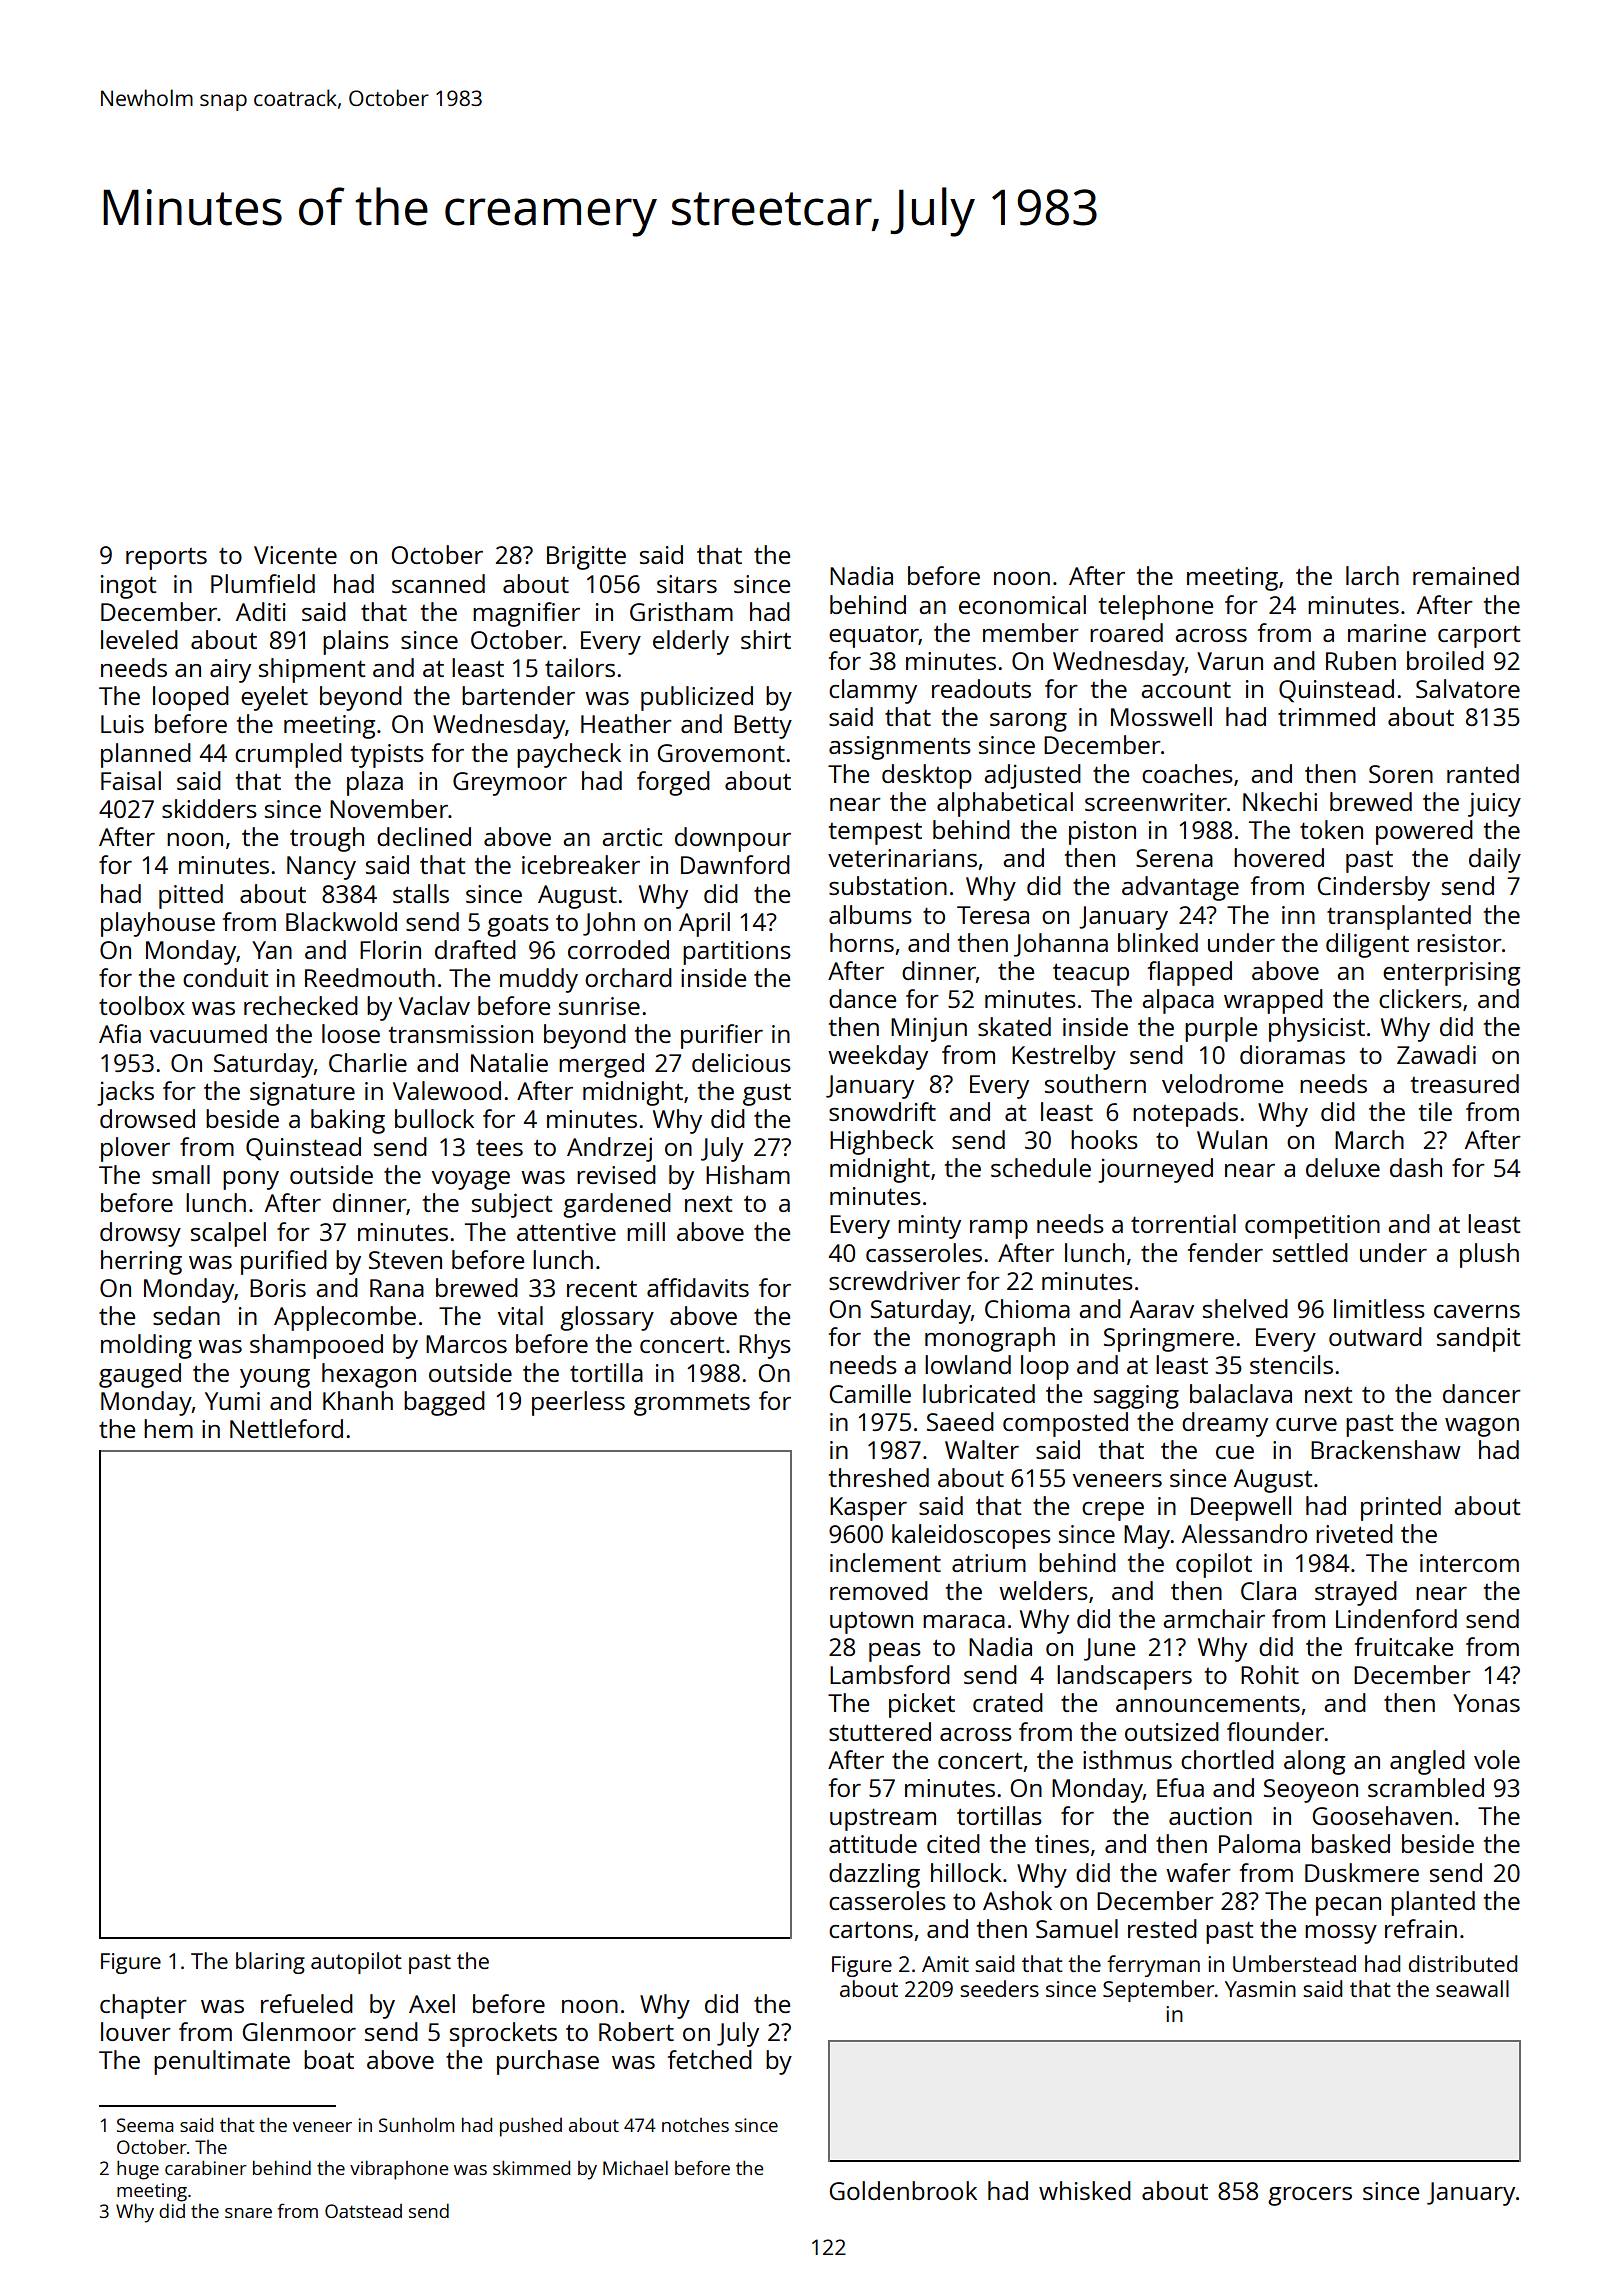 The width and height of the screenshot is (1620, 2292). Describe the element at coordinates (880, 1731) in the screenshot. I see `stuttered` at that location.
